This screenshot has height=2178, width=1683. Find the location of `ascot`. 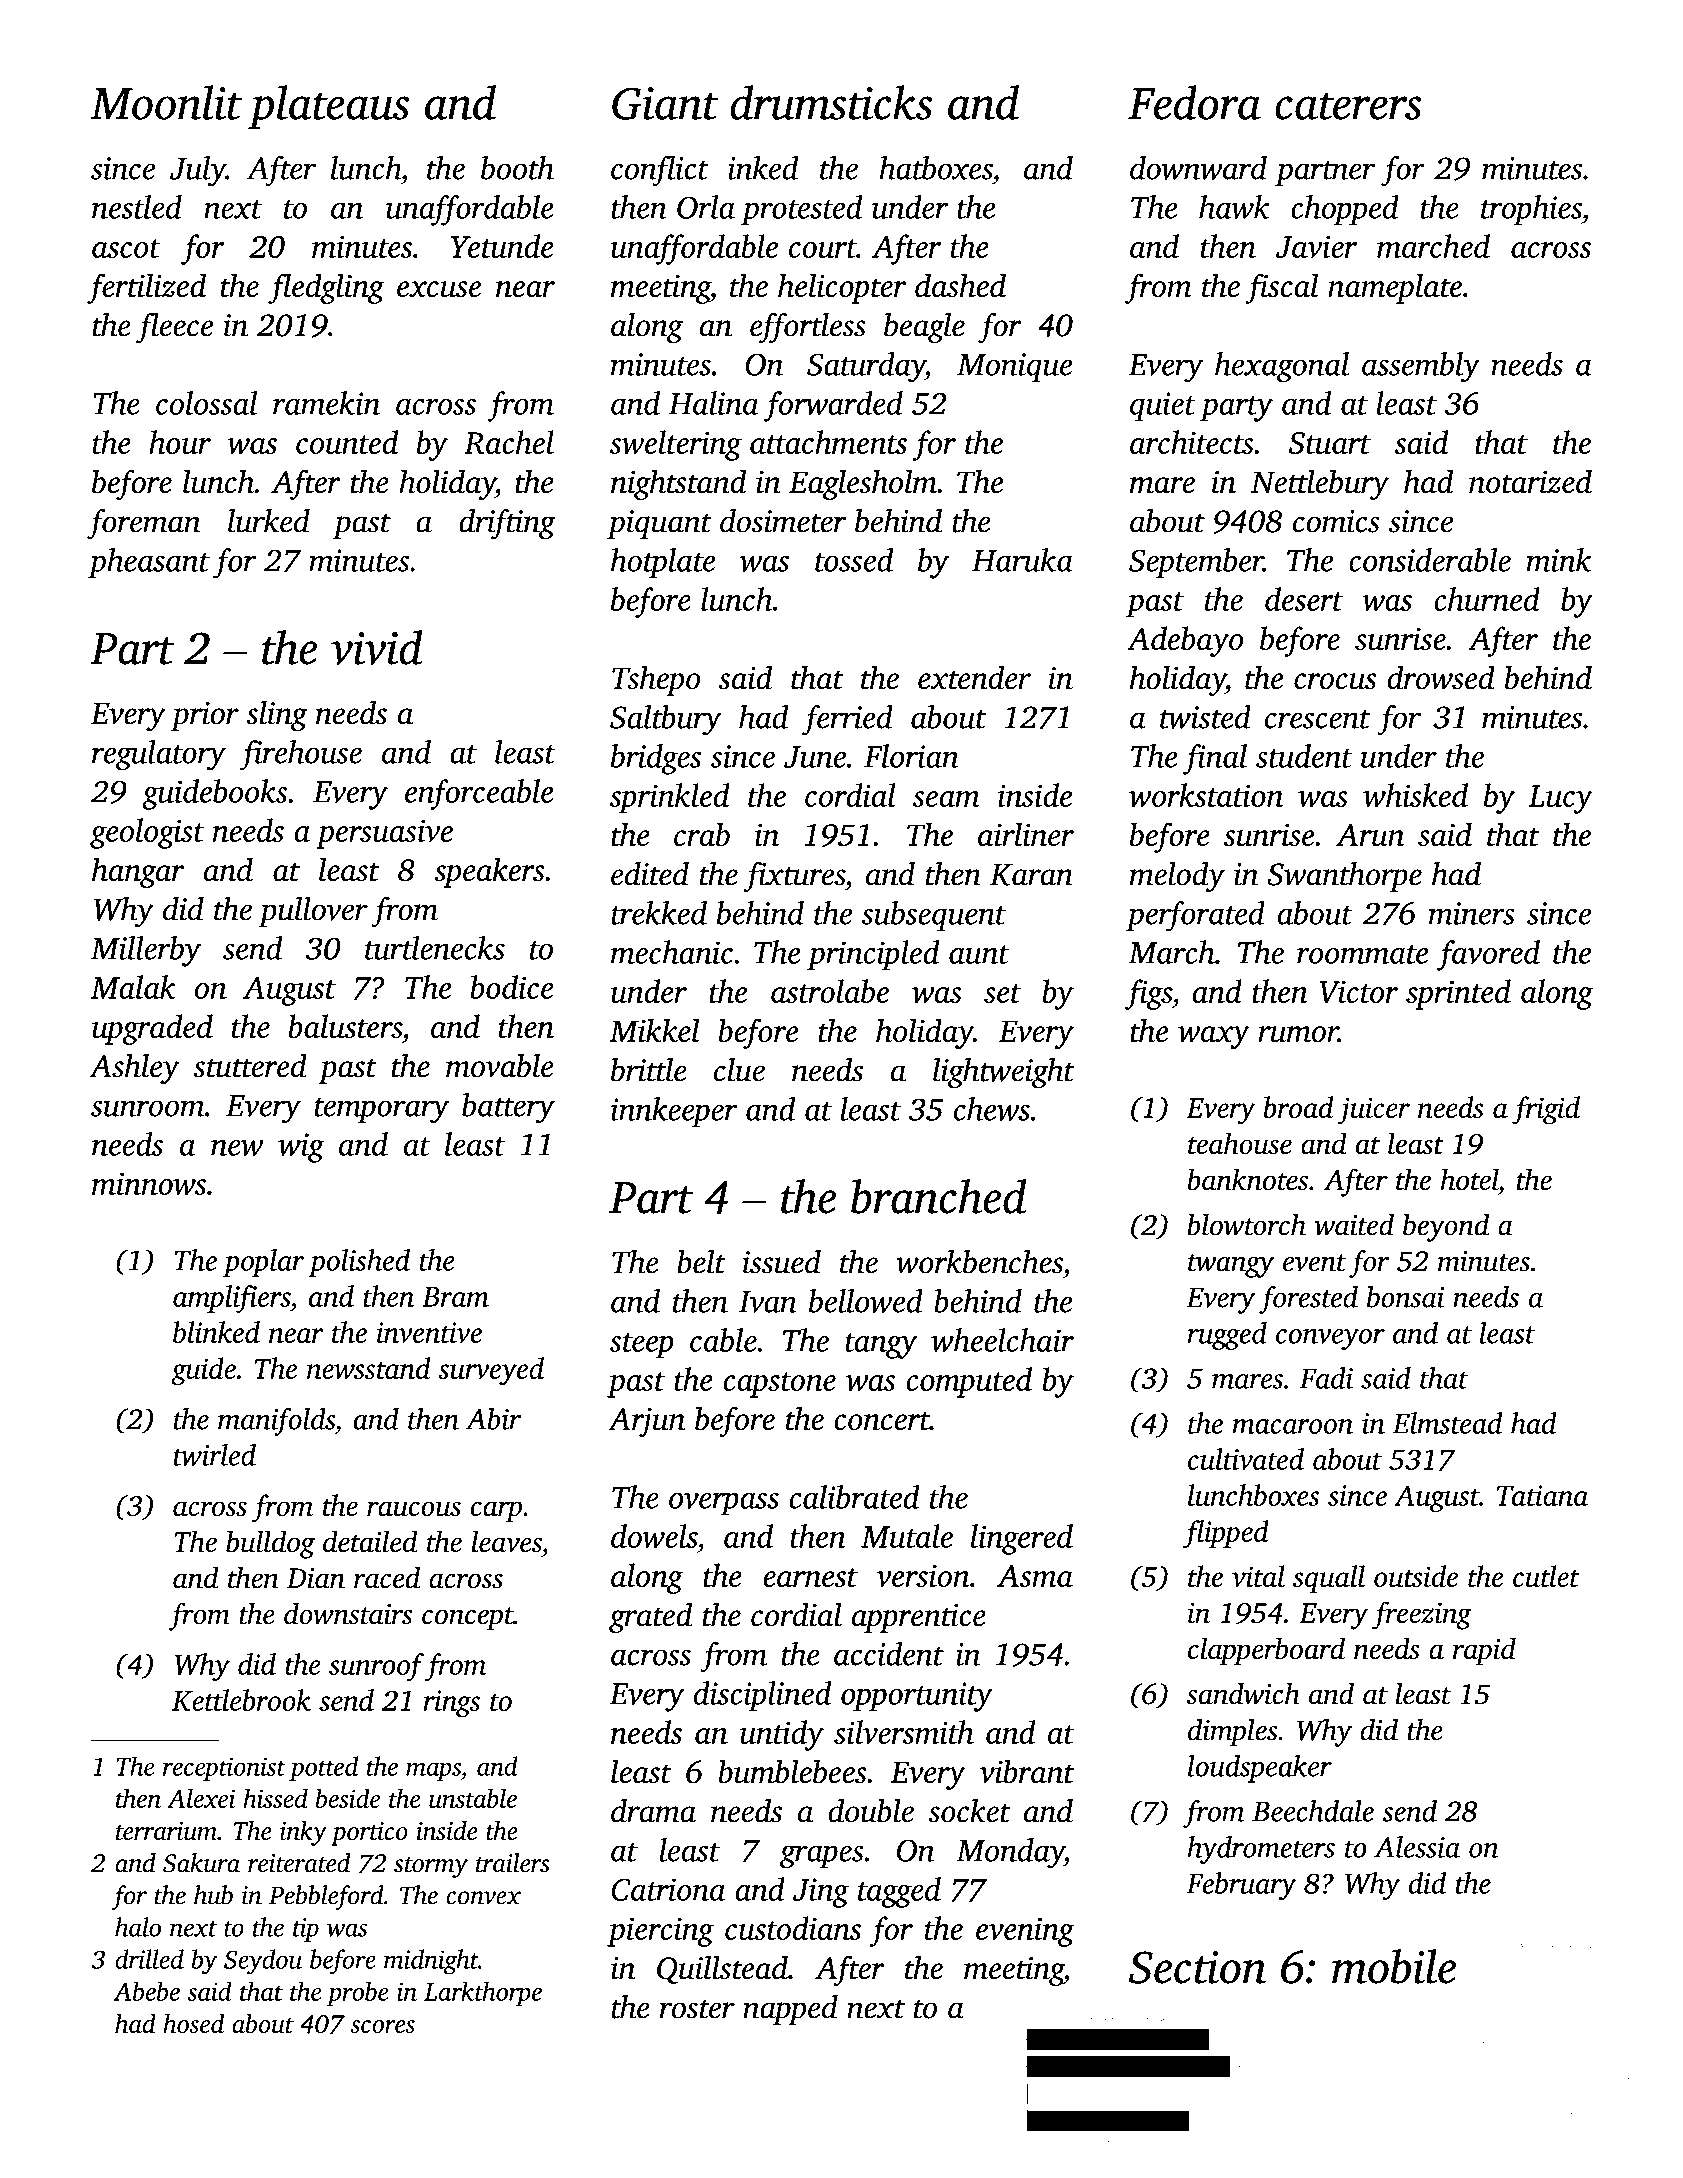

ascot is located at coordinates (126, 248).
